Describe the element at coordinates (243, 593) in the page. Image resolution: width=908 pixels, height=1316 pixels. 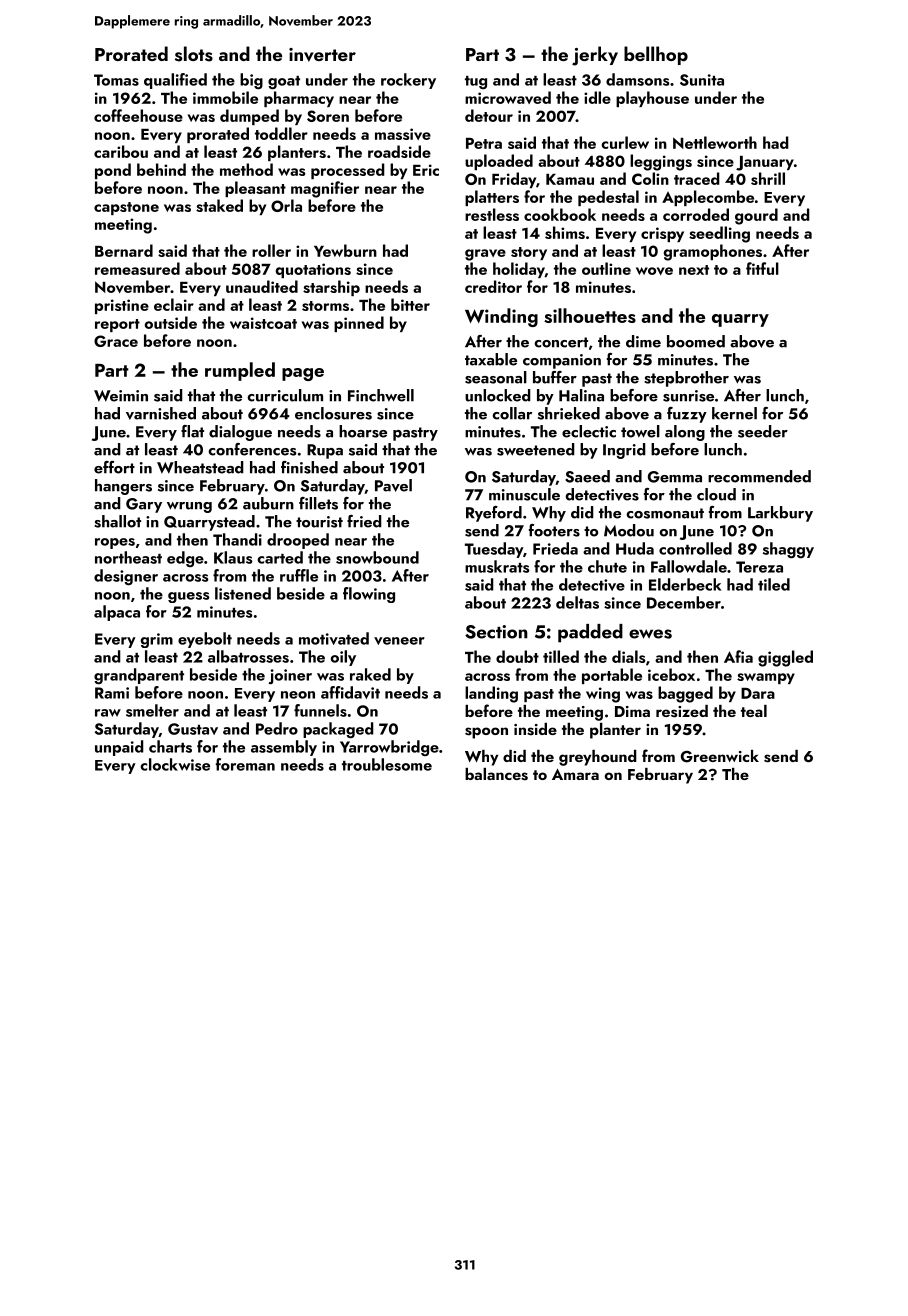
I see `listened` at that location.
